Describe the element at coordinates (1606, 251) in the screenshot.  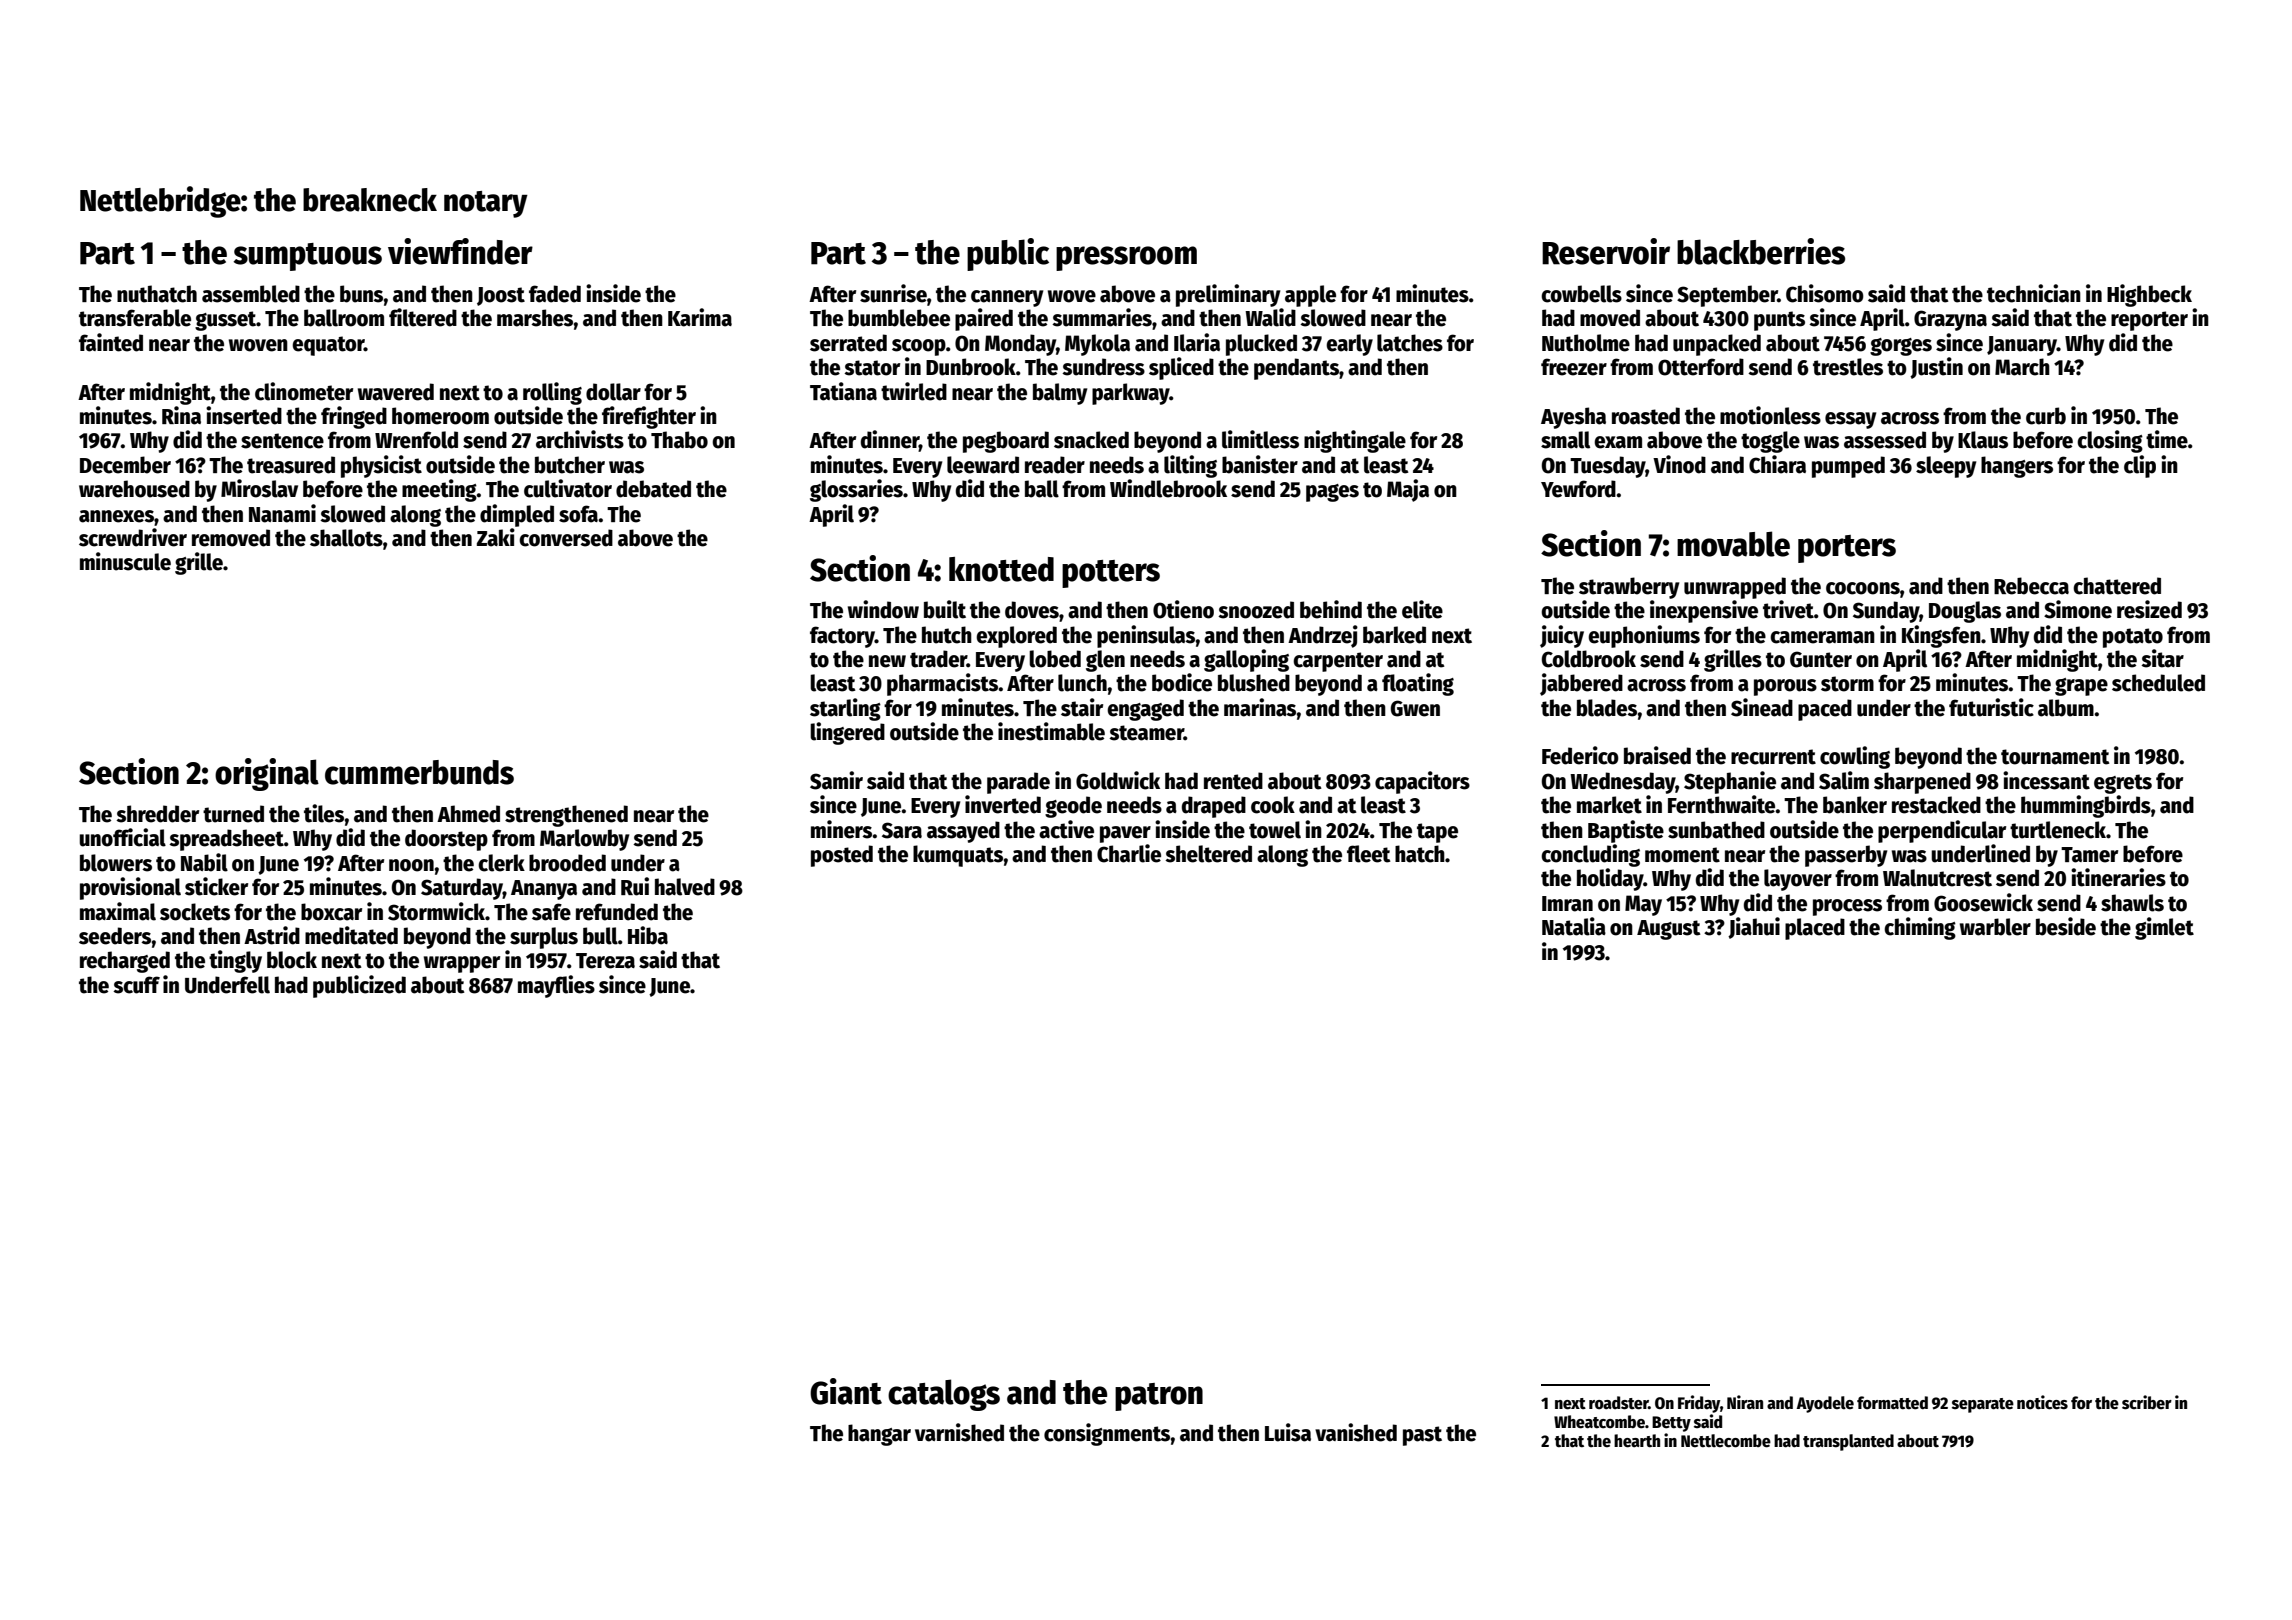
I see `Reservoir` at that location.
